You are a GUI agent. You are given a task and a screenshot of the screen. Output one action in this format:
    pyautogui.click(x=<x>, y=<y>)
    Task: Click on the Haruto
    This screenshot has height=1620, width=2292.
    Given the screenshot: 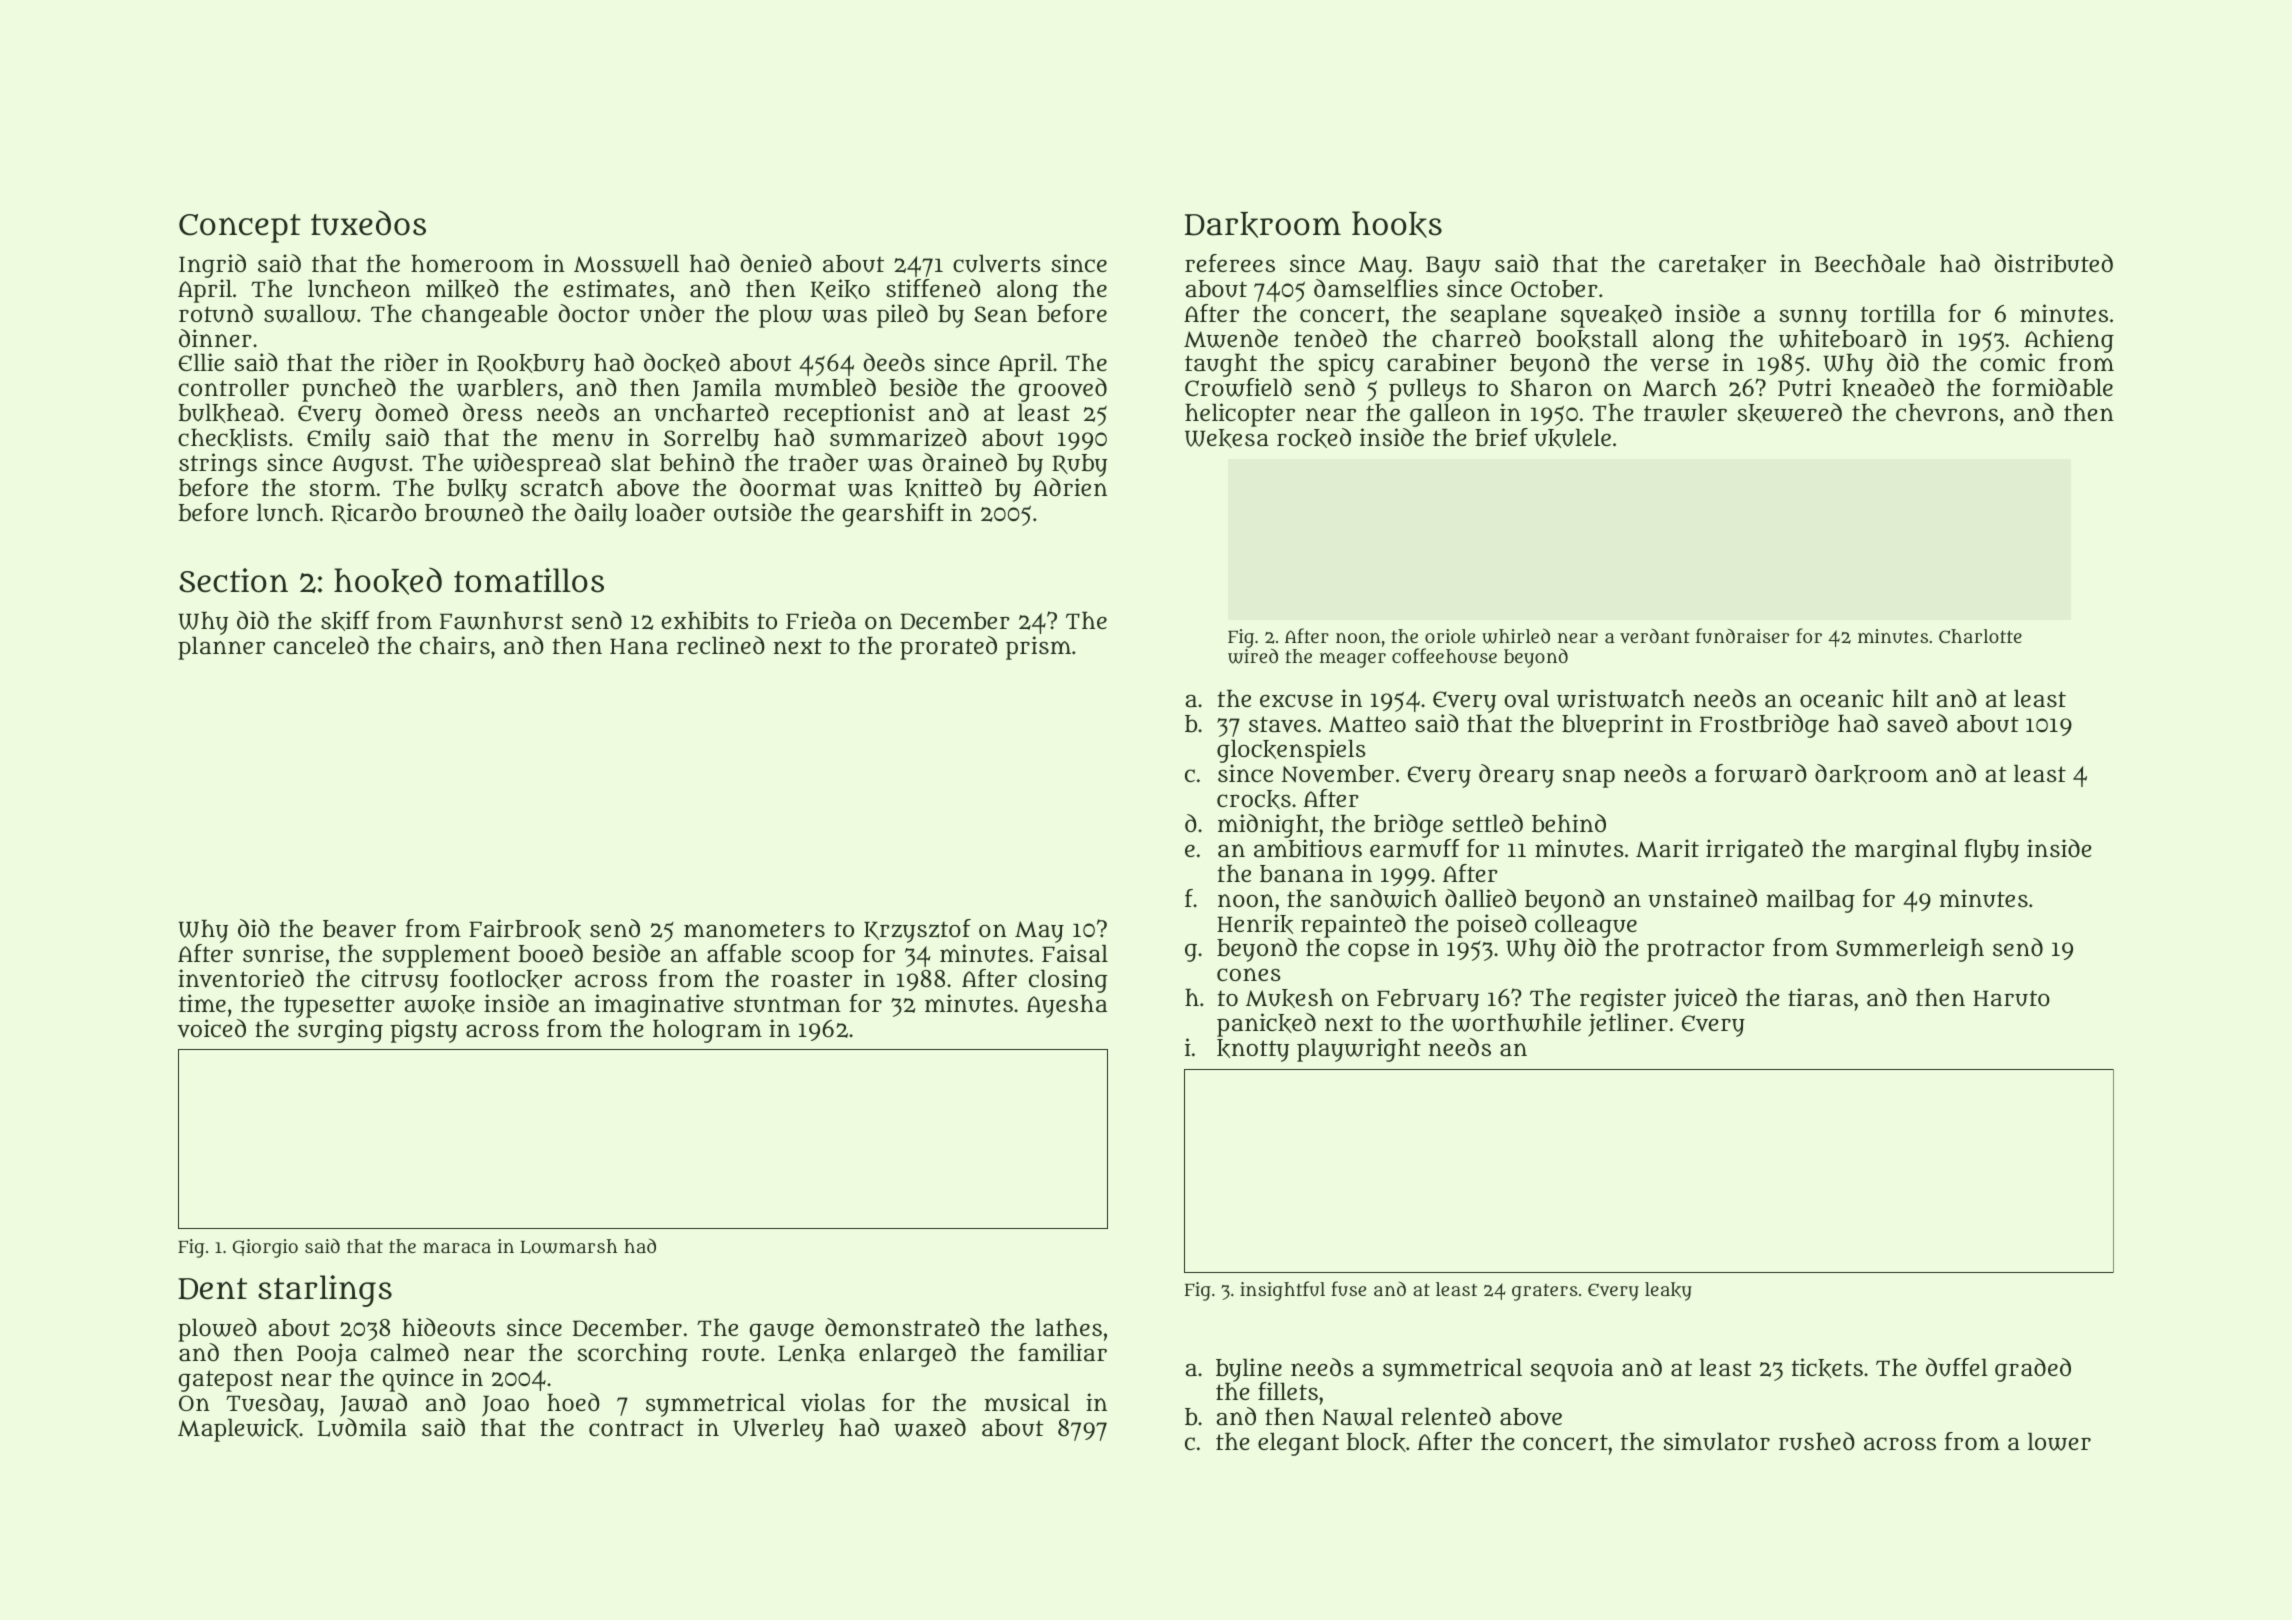 What is the action you would take?
    pyautogui.click(x=2011, y=998)
